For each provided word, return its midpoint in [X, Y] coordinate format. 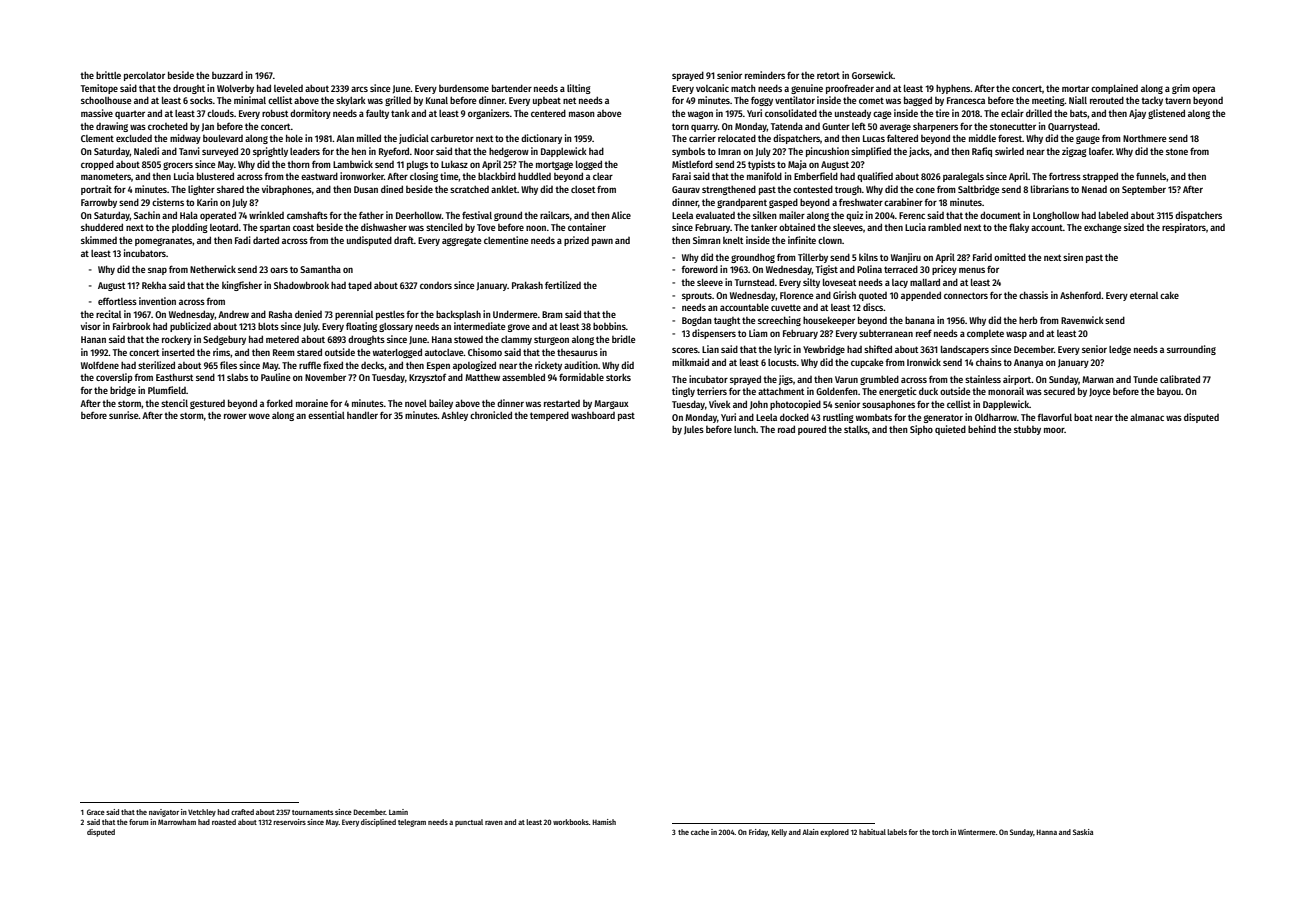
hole [294, 138]
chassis [1033, 295]
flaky [1019, 228]
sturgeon [551, 340]
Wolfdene [100, 365]
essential [326, 415]
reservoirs [289, 822]
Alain [810, 832]
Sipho [921, 430]
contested [813, 189]
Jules [694, 430]
